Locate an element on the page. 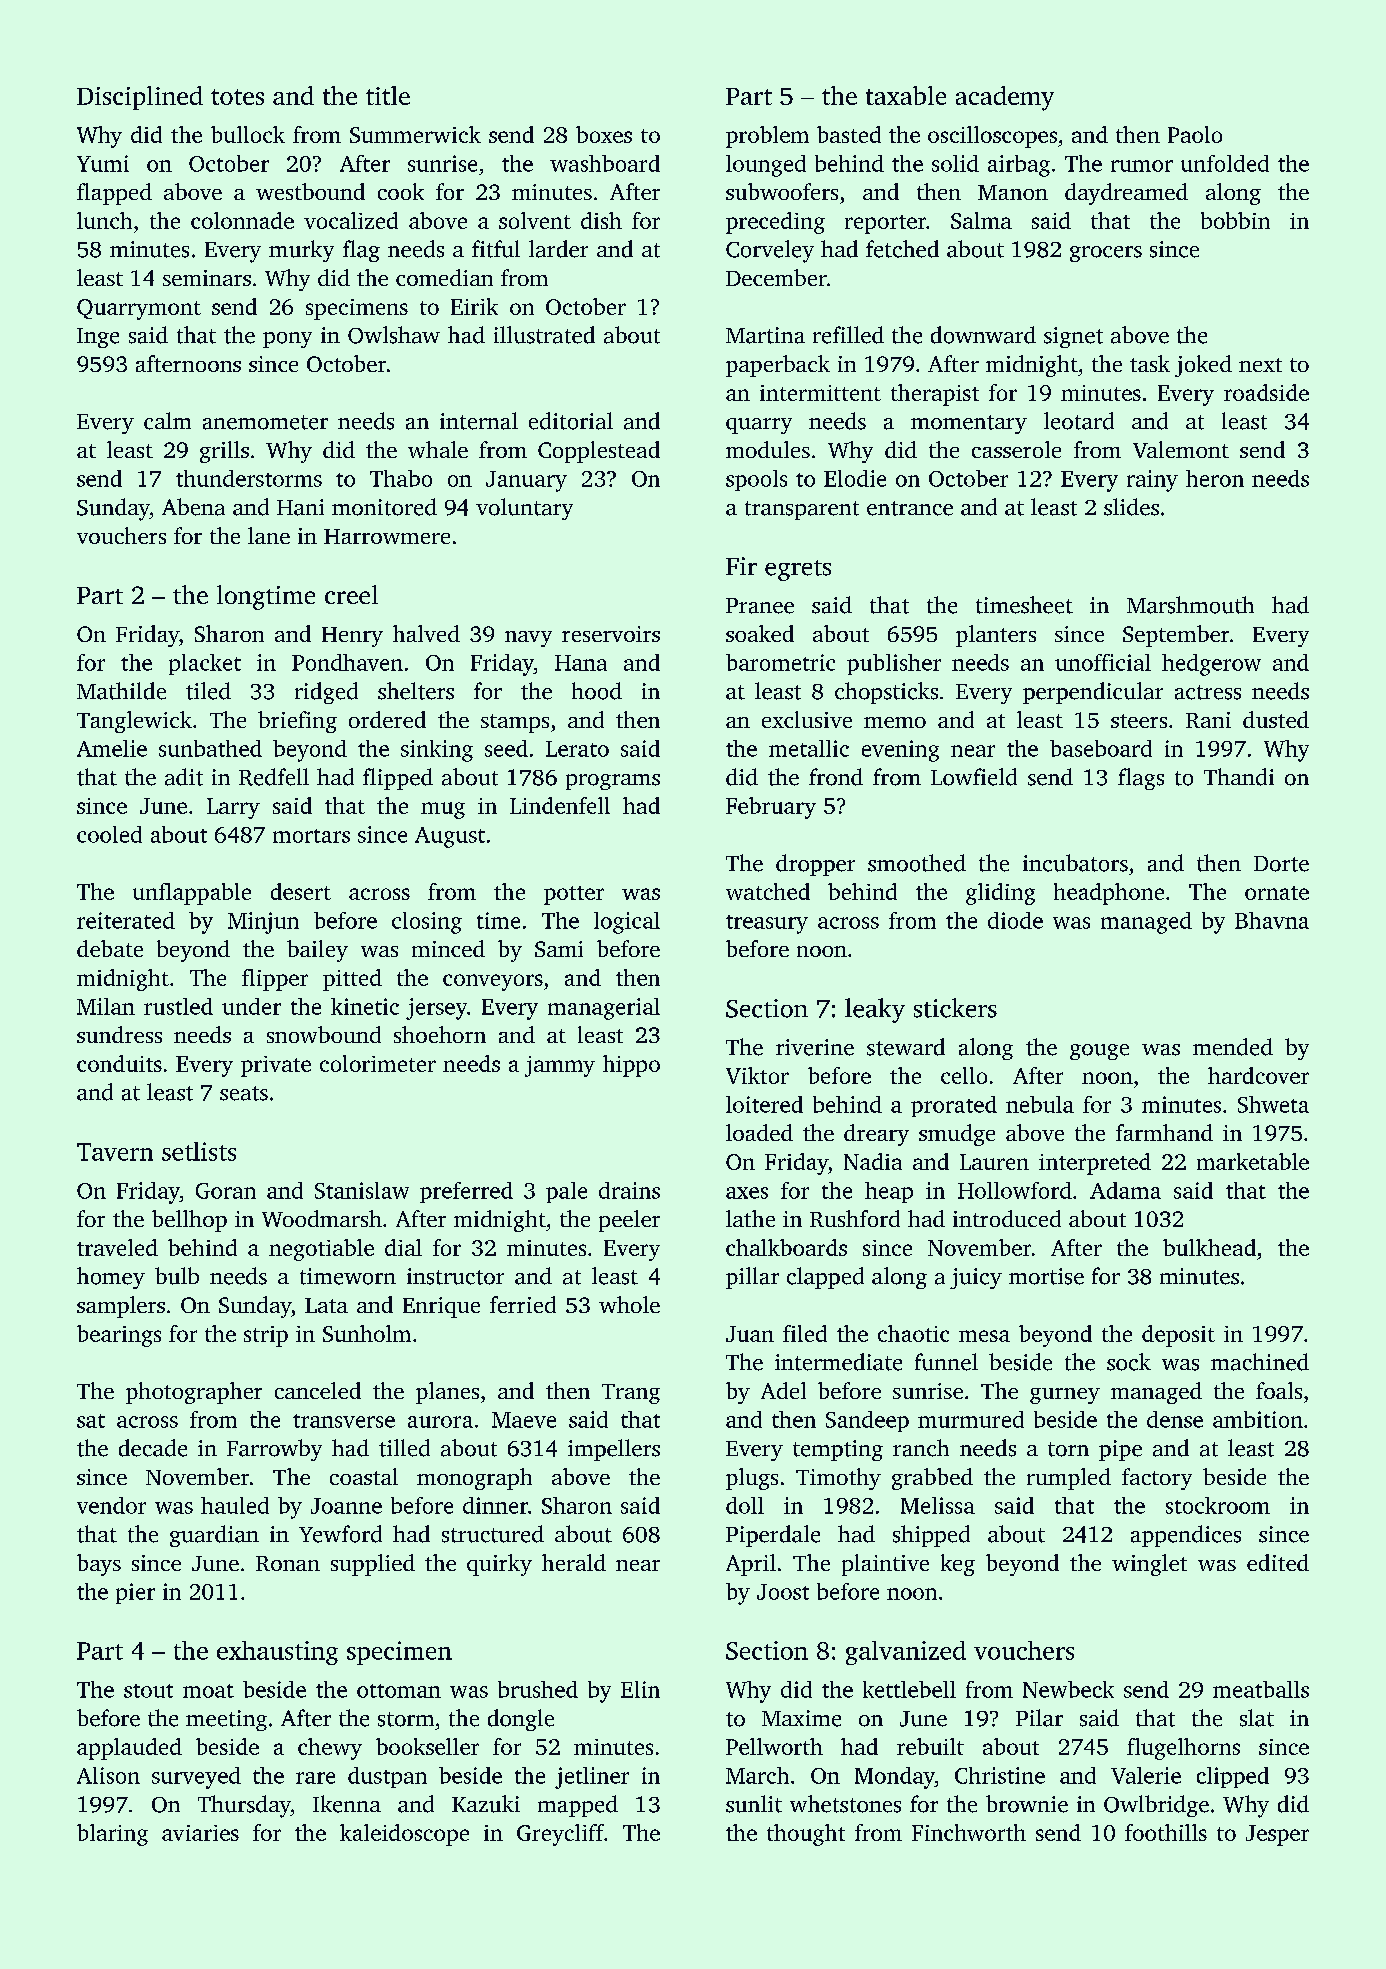 This image has width=1386, height=1969. taxable is located at coordinates (906, 95).
